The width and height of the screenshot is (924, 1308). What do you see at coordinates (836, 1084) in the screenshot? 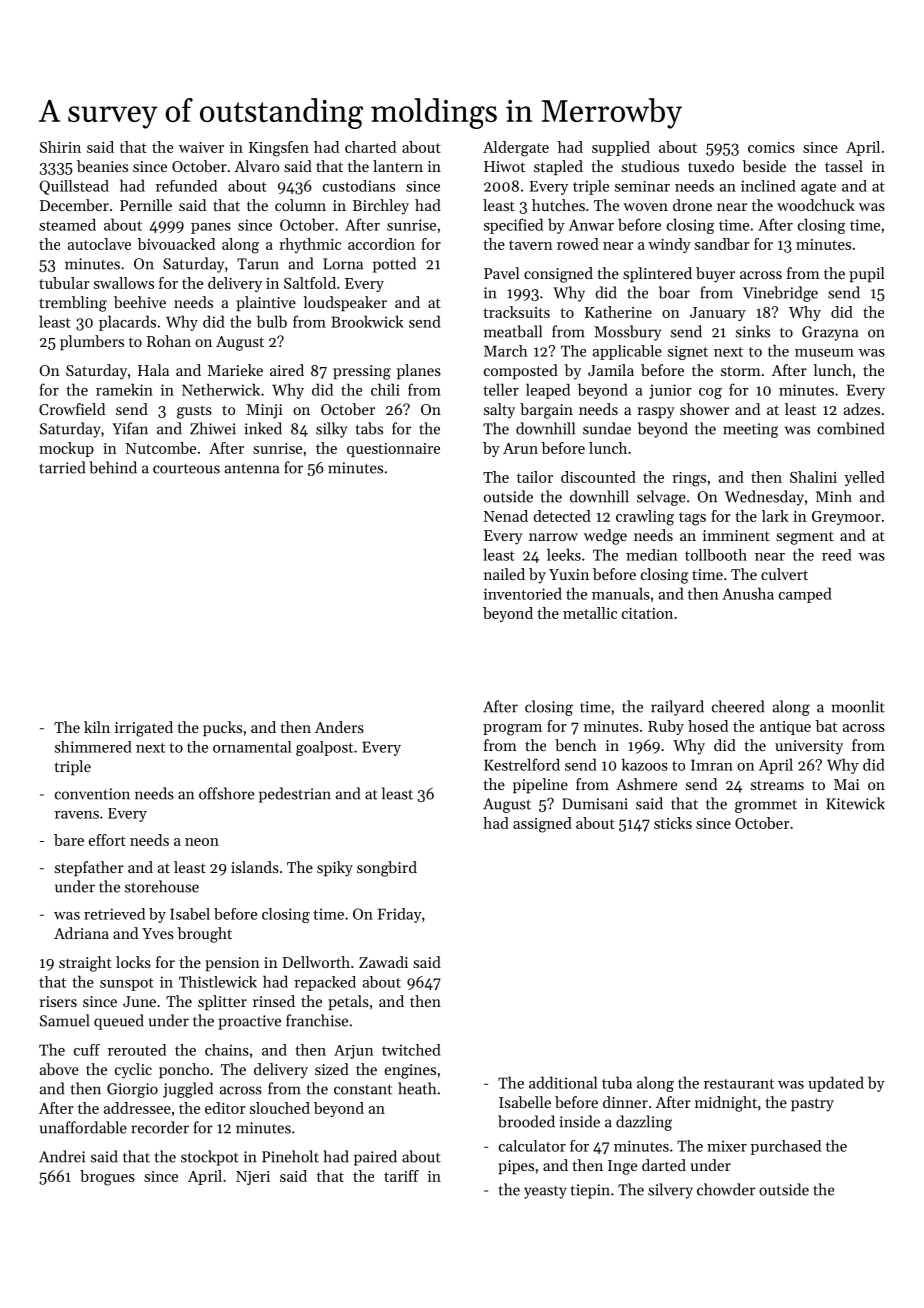
I see `updated` at bounding box center [836, 1084].
